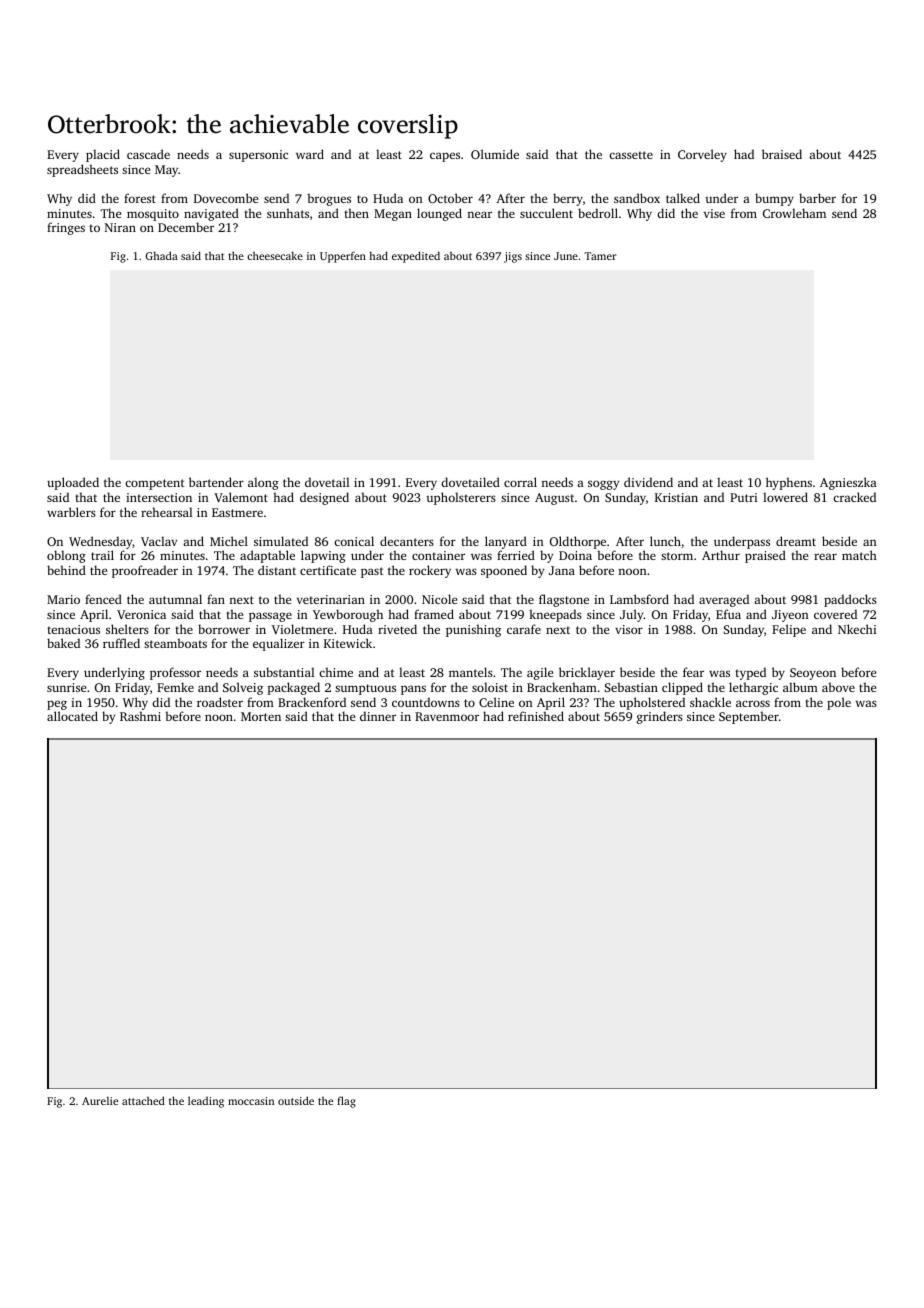 This screenshot has height=1308, width=924. I want to click on cheesecake, so click(275, 255).
